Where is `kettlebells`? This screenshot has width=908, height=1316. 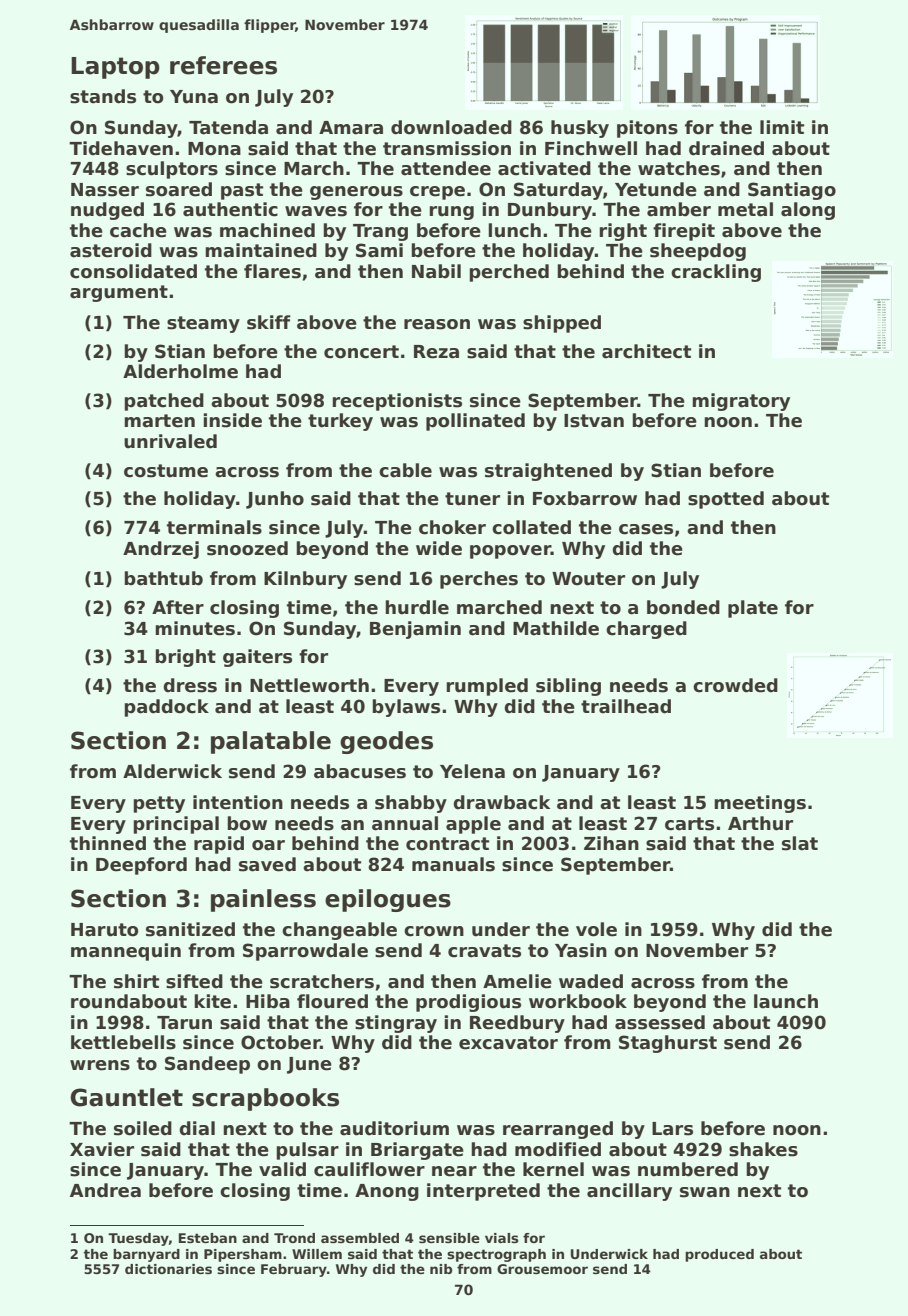
kettlebells is located at coordinates (123, 1042).
